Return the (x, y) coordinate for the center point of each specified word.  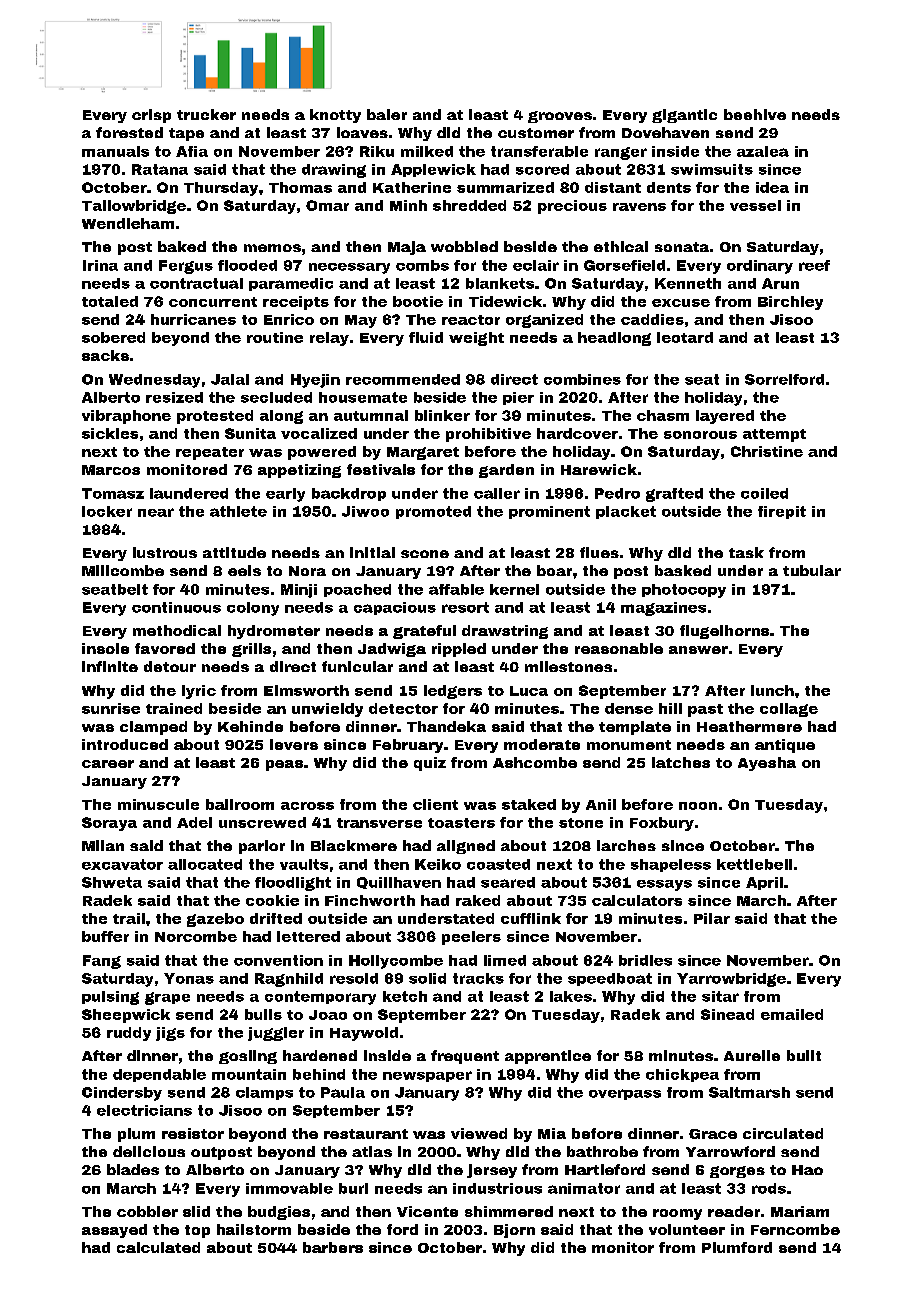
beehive (755, 114)
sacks (105, 355)
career (108, 764)
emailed (792, 1014)
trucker (206, 114)
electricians (144, 1110)
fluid (426, 337)
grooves (560, 117)
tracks (478, 978)
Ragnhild (289, 980)
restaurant (366, 1134)
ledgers (453, 692)
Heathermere (749, 726)
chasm (663, 415)
